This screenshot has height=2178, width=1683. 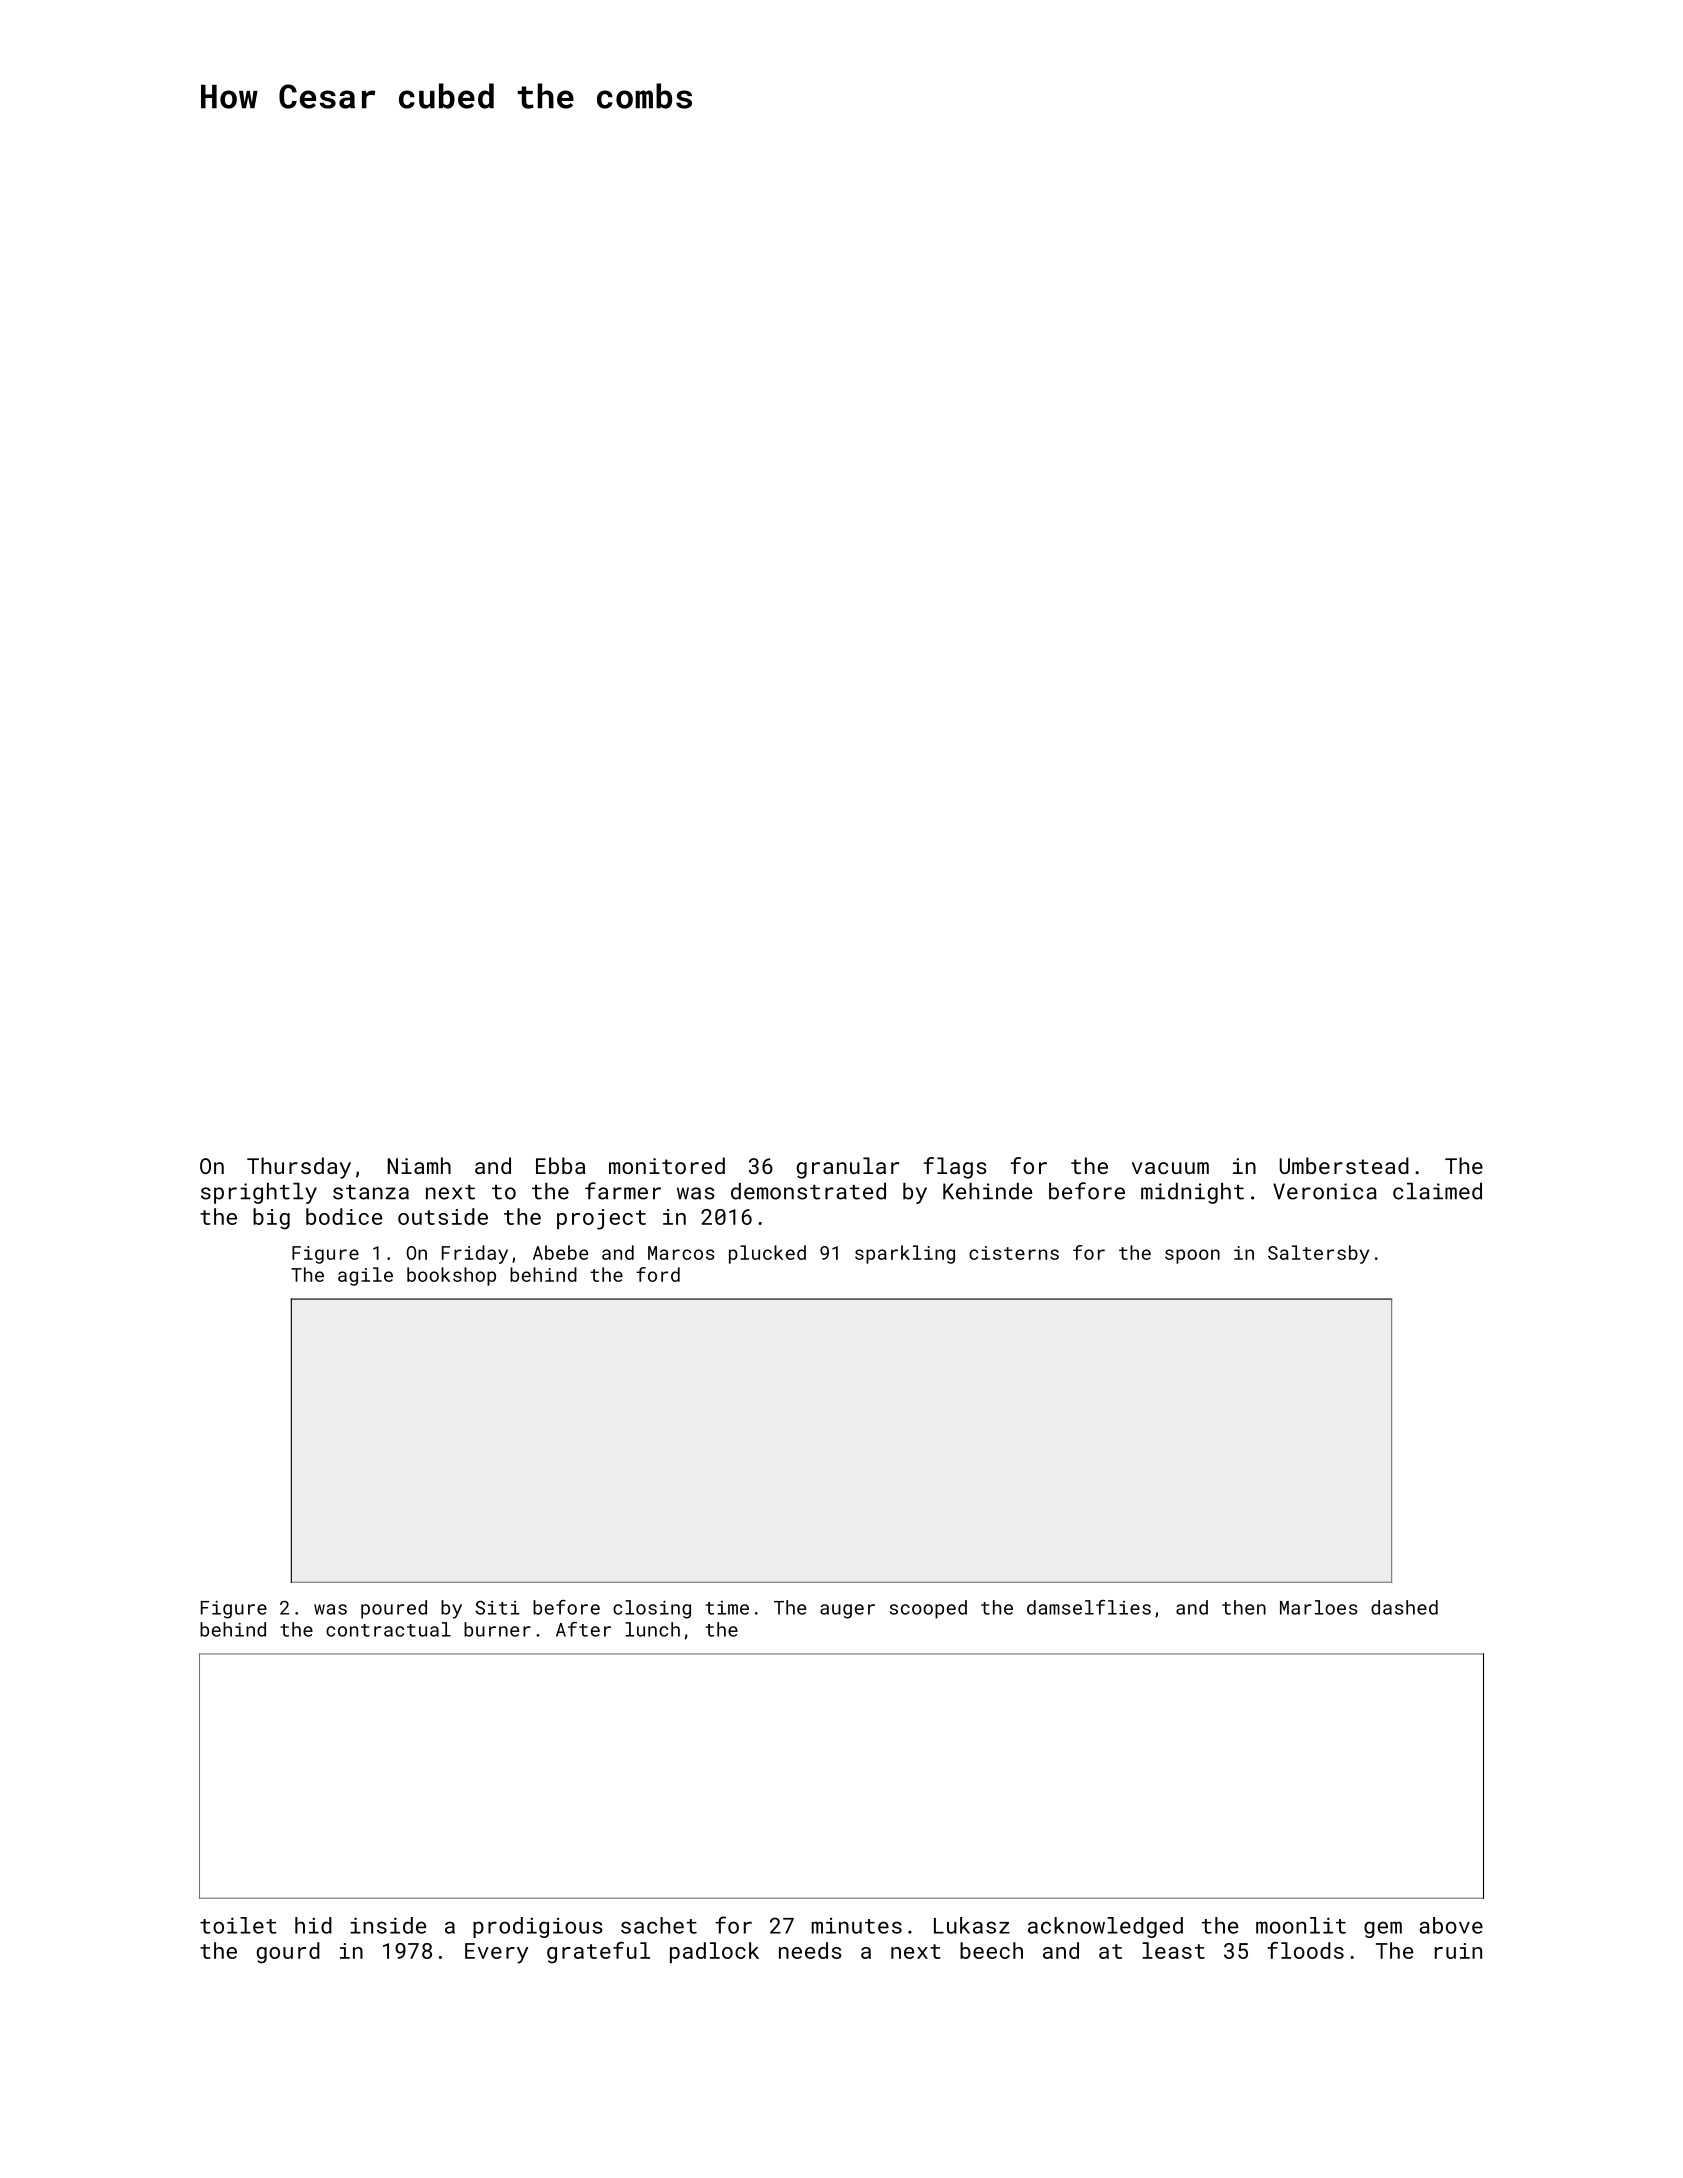 What do you see at coordinates (538, 1927) in the screenshot?
I see `prodigious` at bounding box center [538, 1927].
